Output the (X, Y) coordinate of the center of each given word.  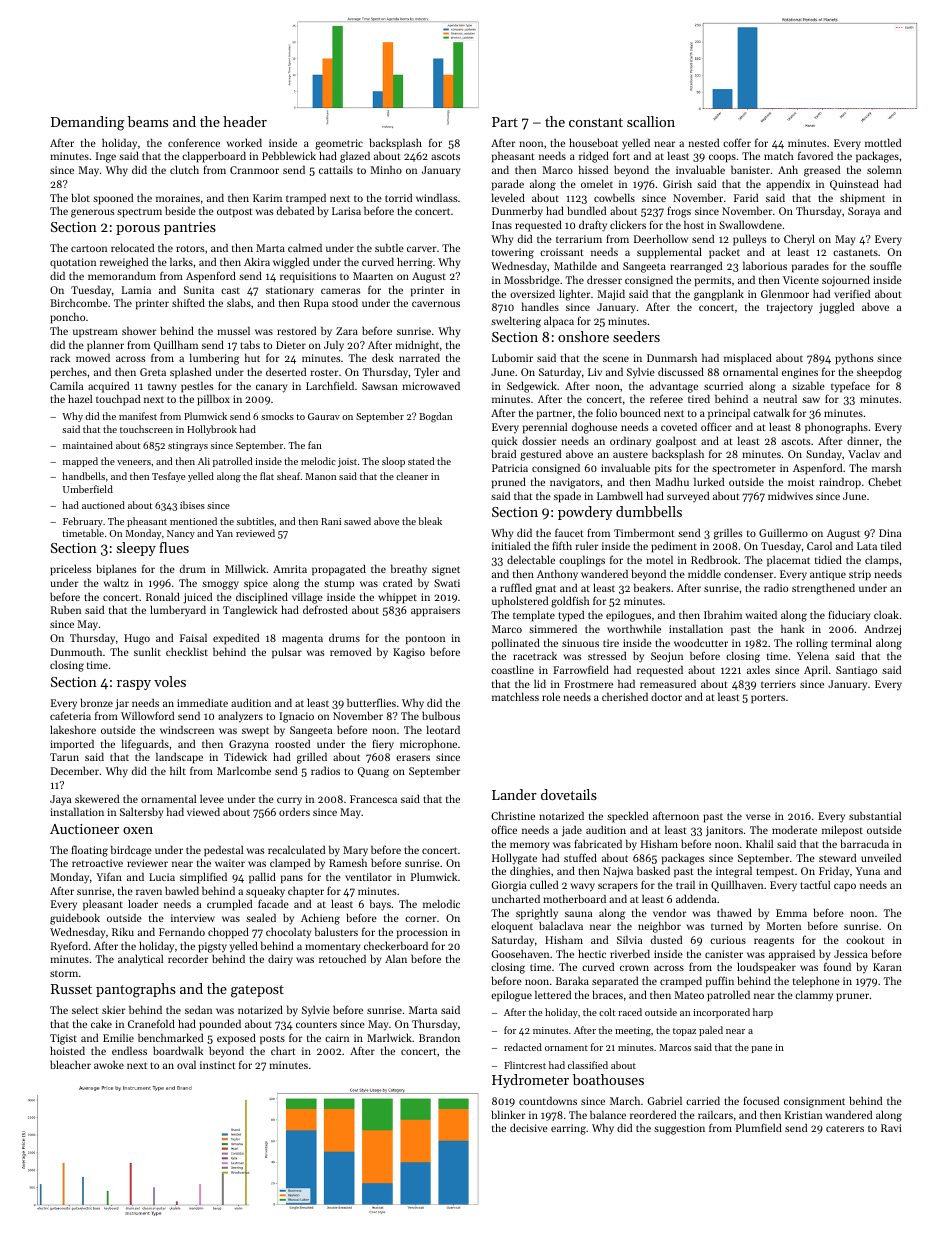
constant (596, 122)
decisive (529, 1127)
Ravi (891, 1128)
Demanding (87, 123)
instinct (218, 1065)
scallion (651, 121)
